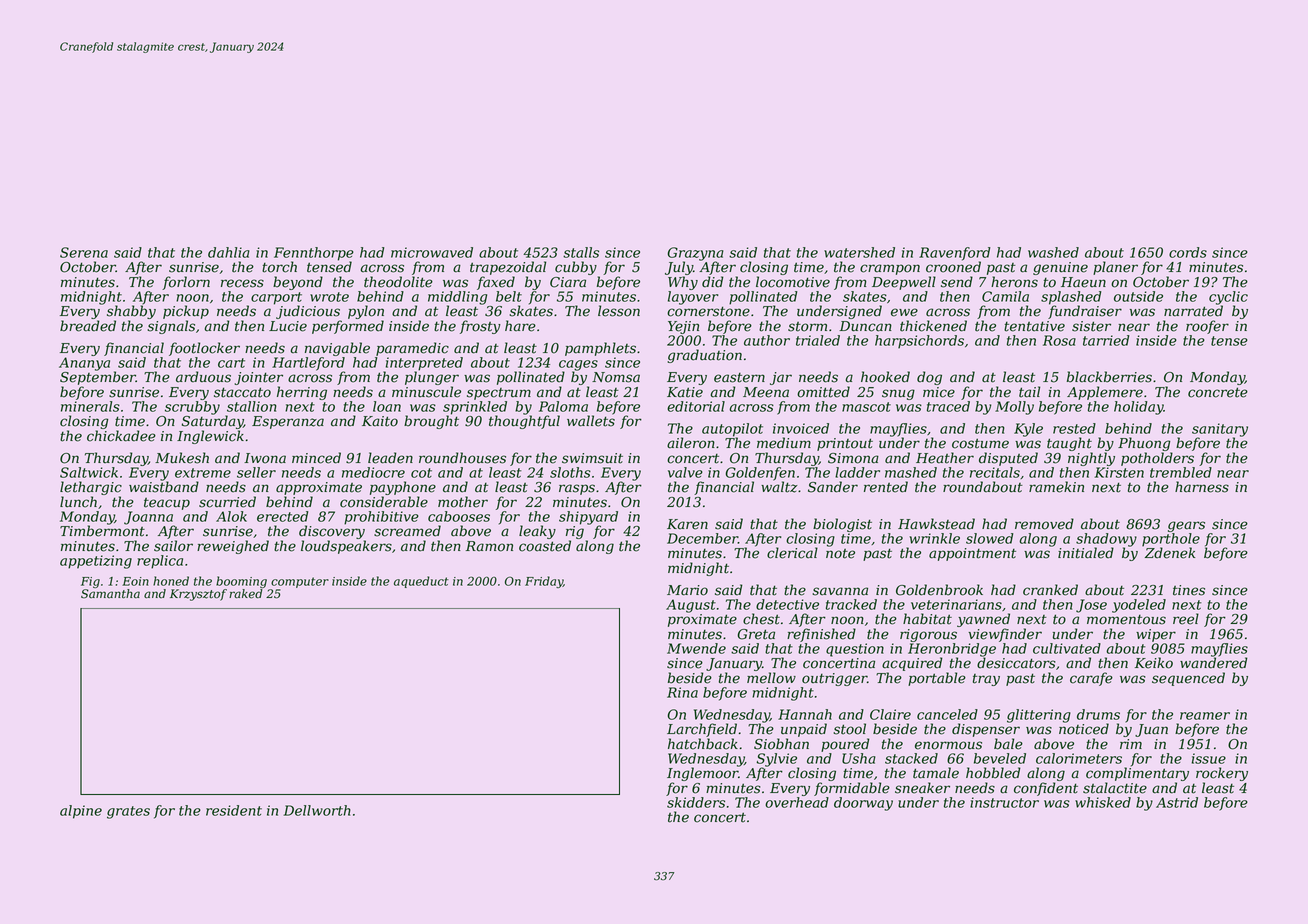  What do you see at coordinates (696, 802) in the screenshot?
I see `skidders` at bounding box center [696, 802].
